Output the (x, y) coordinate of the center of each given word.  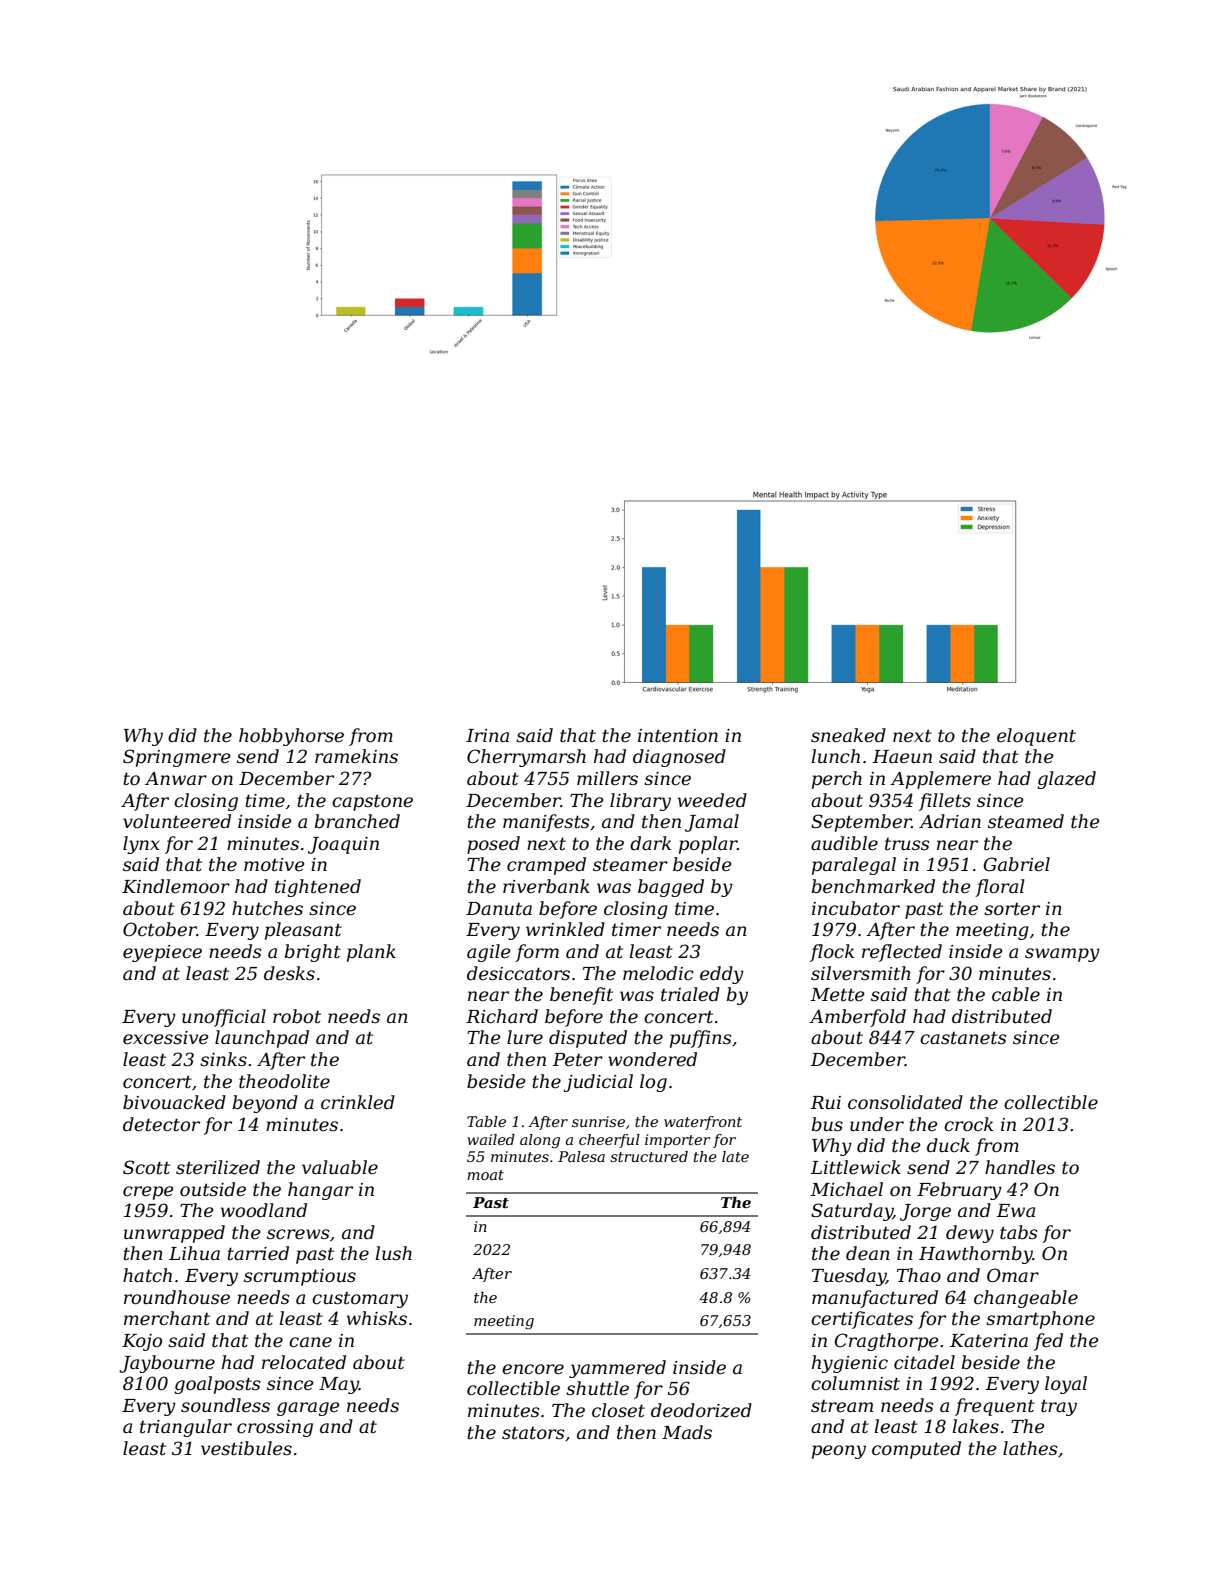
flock (832, 953)
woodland (264, 1210)
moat (485, 1175)
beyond (265, 1104)
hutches (267, 908)
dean (868, 1253)
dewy (970, 1234)
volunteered (177, 821)
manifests (546, 823)
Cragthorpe (887, 1342)
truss (907, 844)
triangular (186, 1428)
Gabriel (1017, 864)
